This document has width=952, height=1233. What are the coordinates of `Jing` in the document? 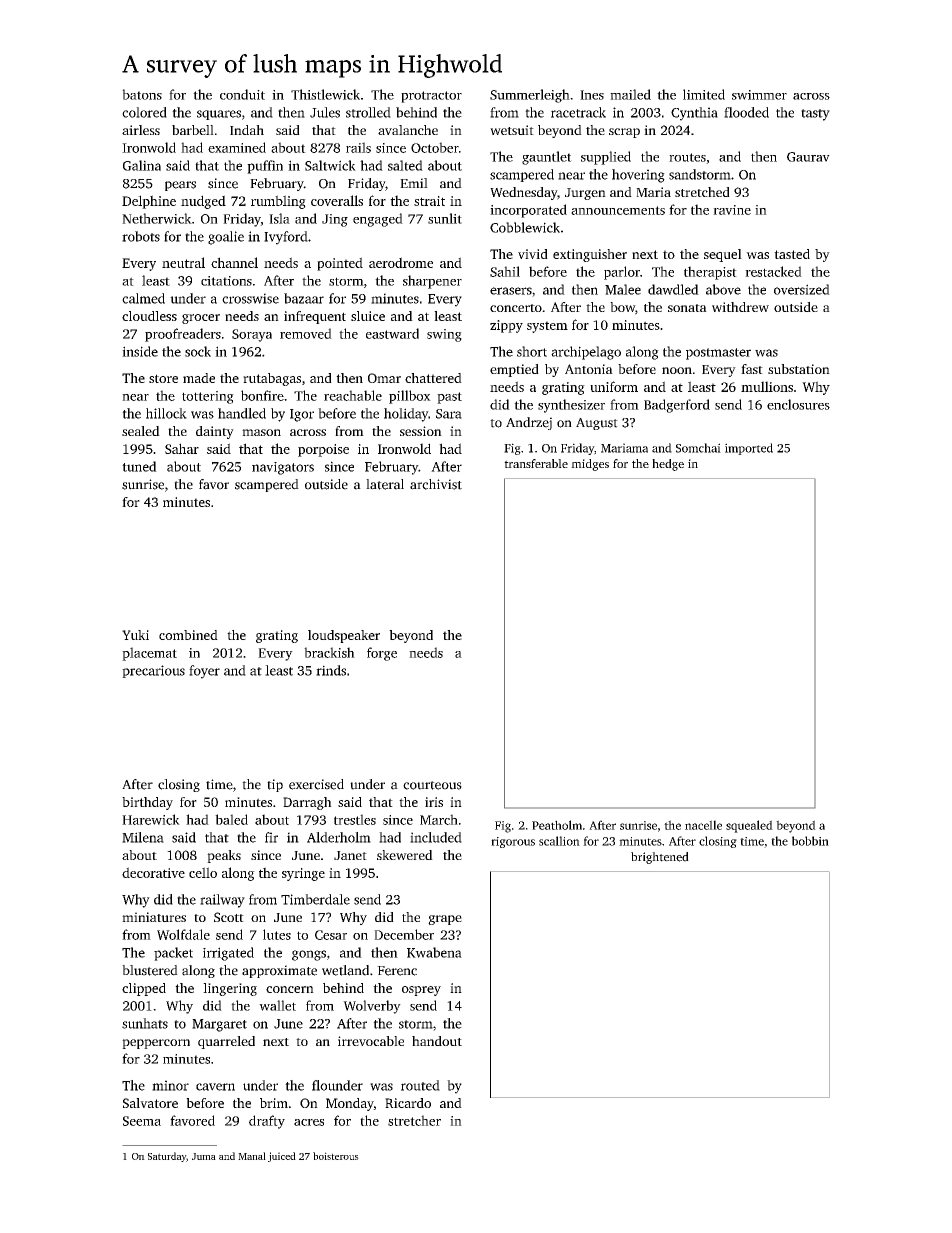 It's located at (335, 220).
